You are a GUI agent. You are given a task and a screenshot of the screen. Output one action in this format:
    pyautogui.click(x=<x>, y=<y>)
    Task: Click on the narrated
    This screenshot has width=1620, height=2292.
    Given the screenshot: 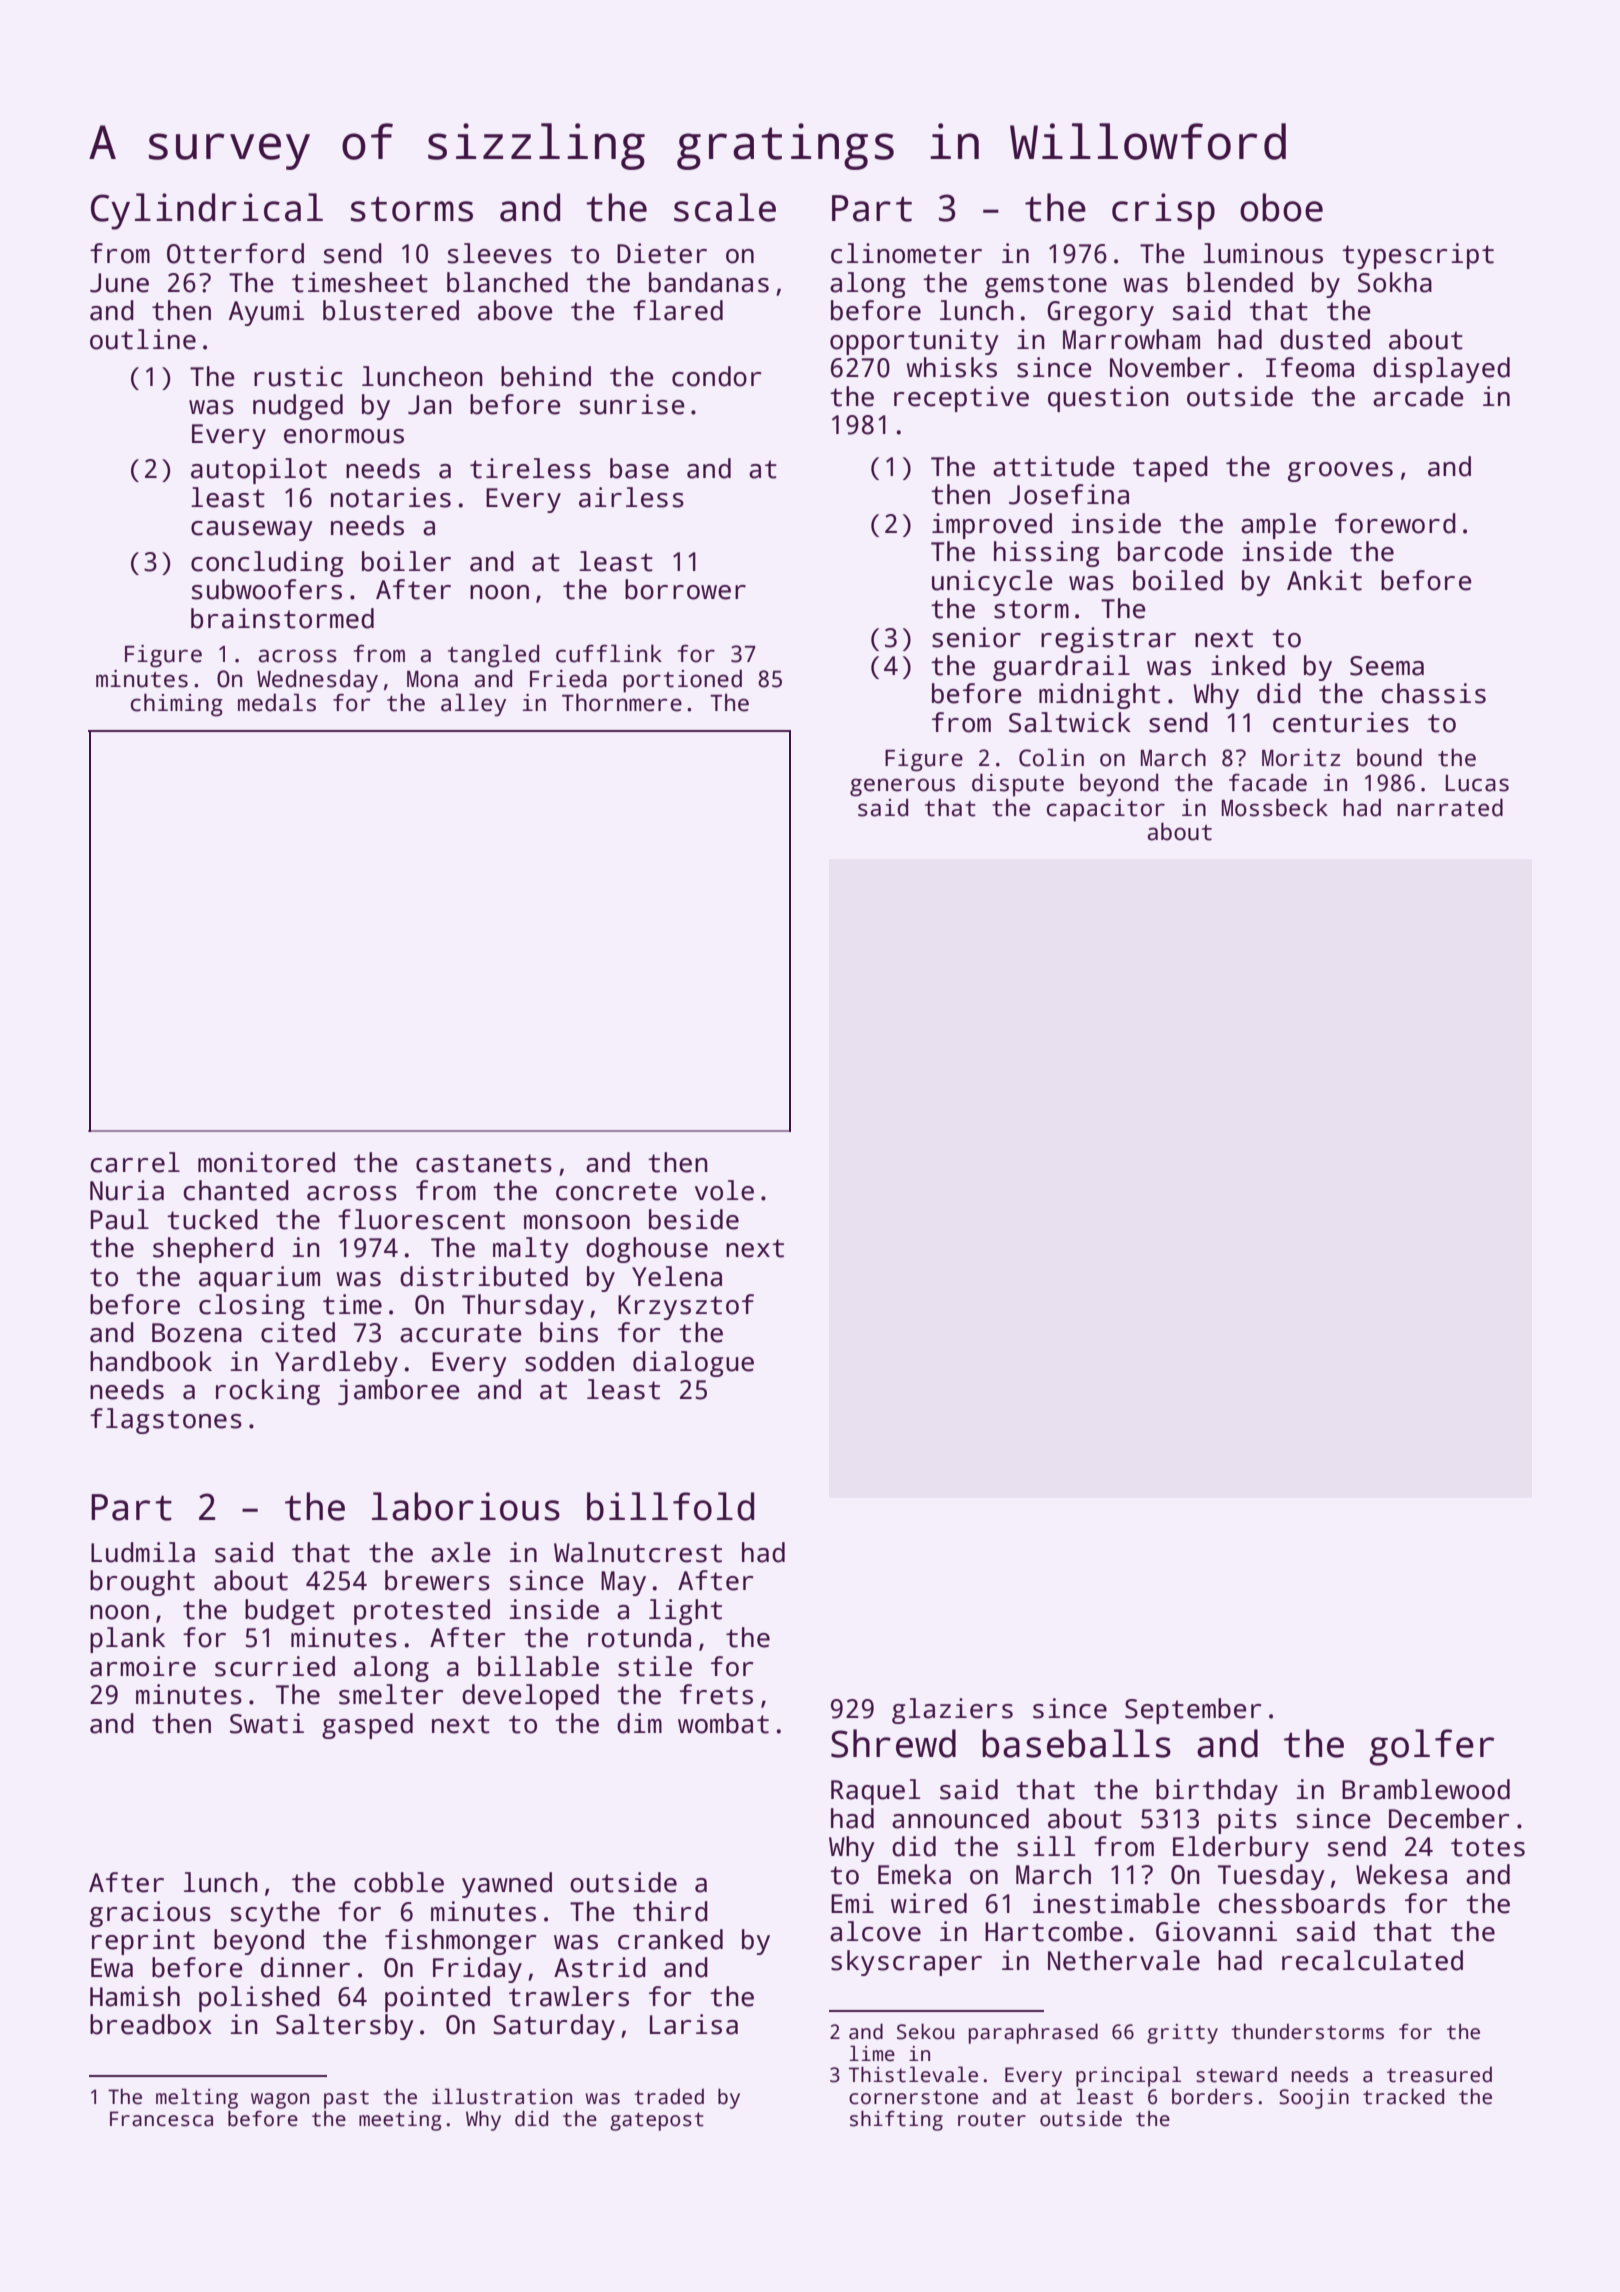 What is the action you would take?
    pyautogui.click(x=1450, y=807)
